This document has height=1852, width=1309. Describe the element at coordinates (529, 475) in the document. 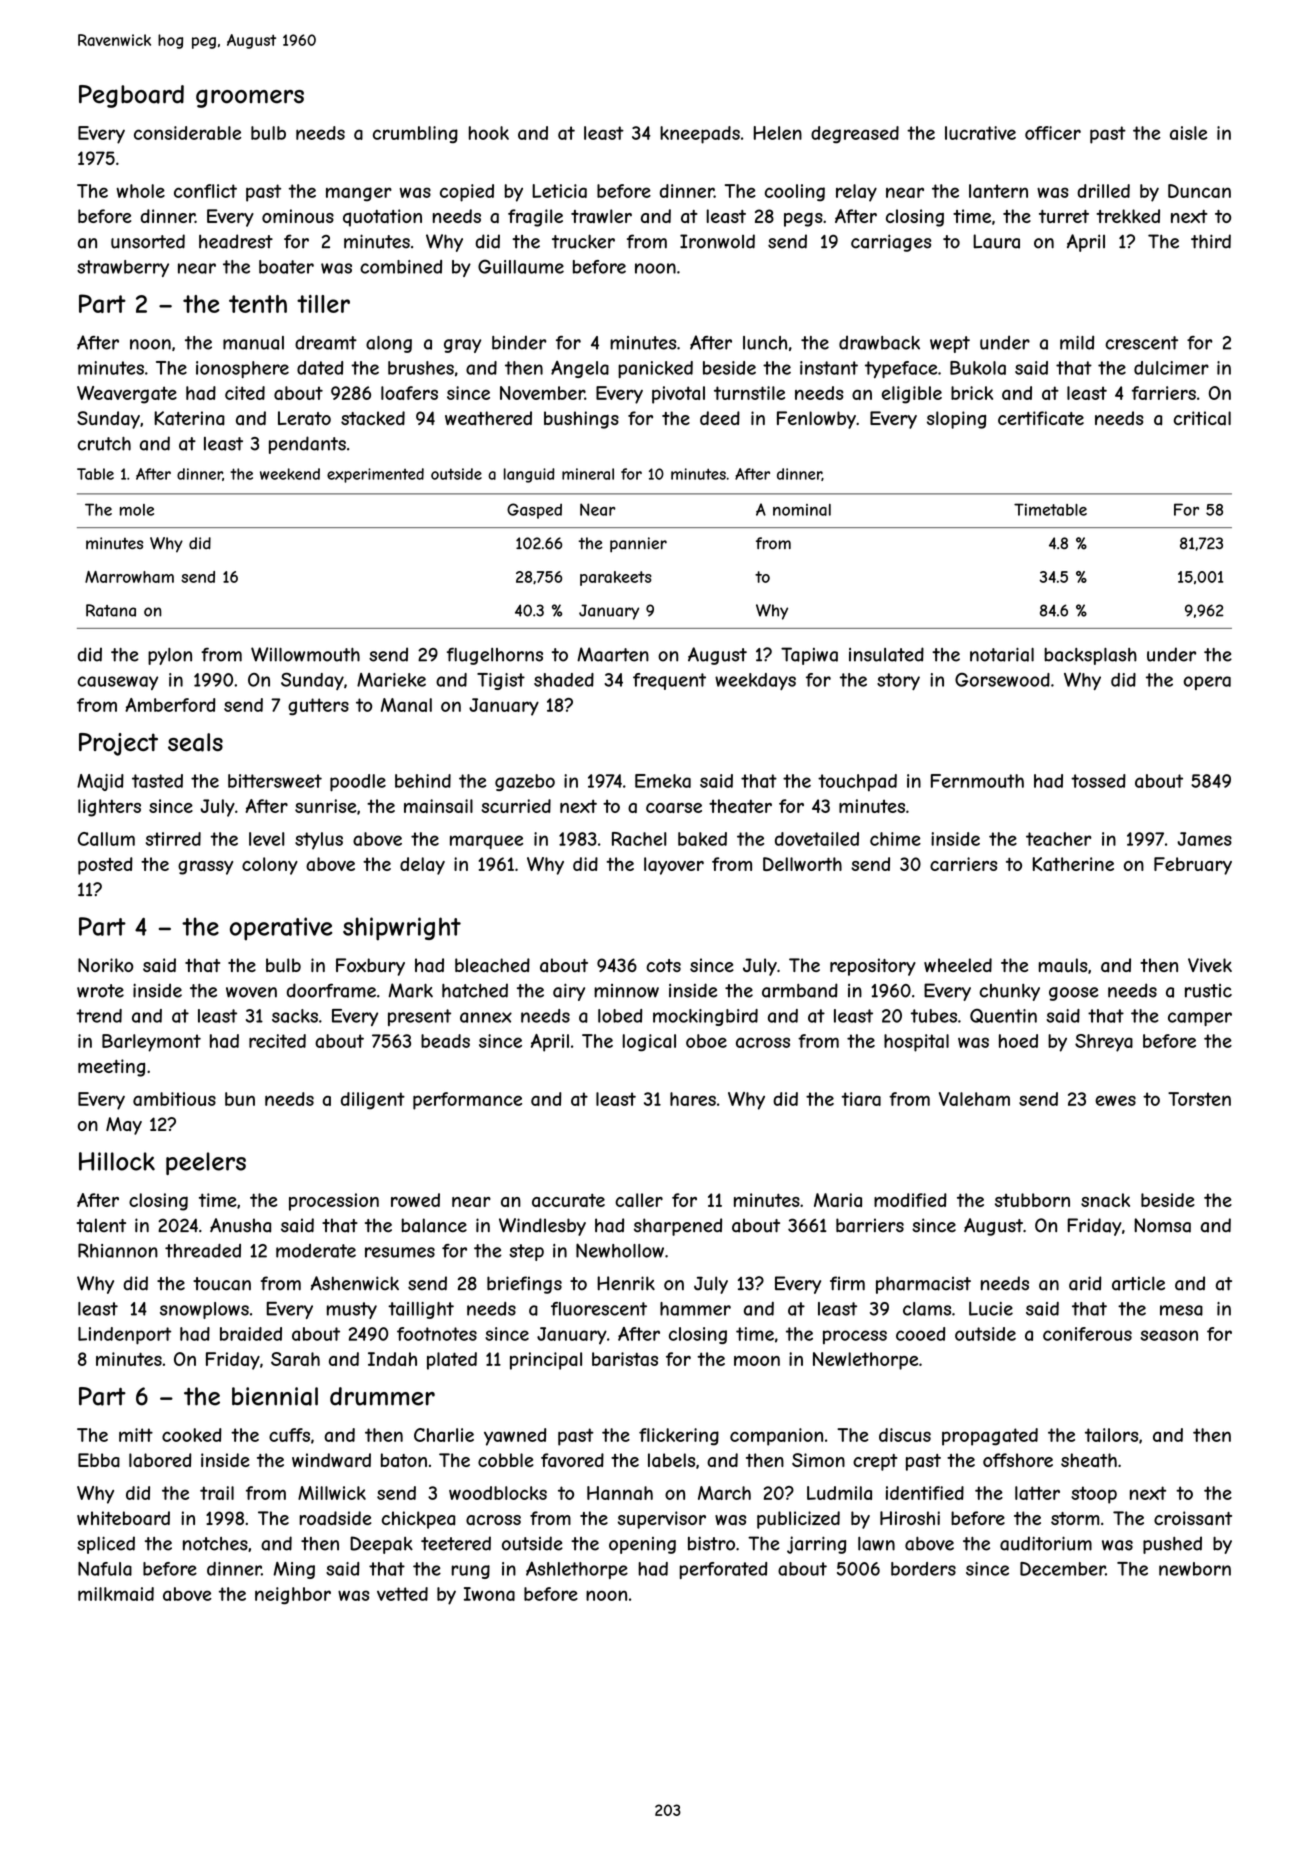

I see `languid` at that location.
